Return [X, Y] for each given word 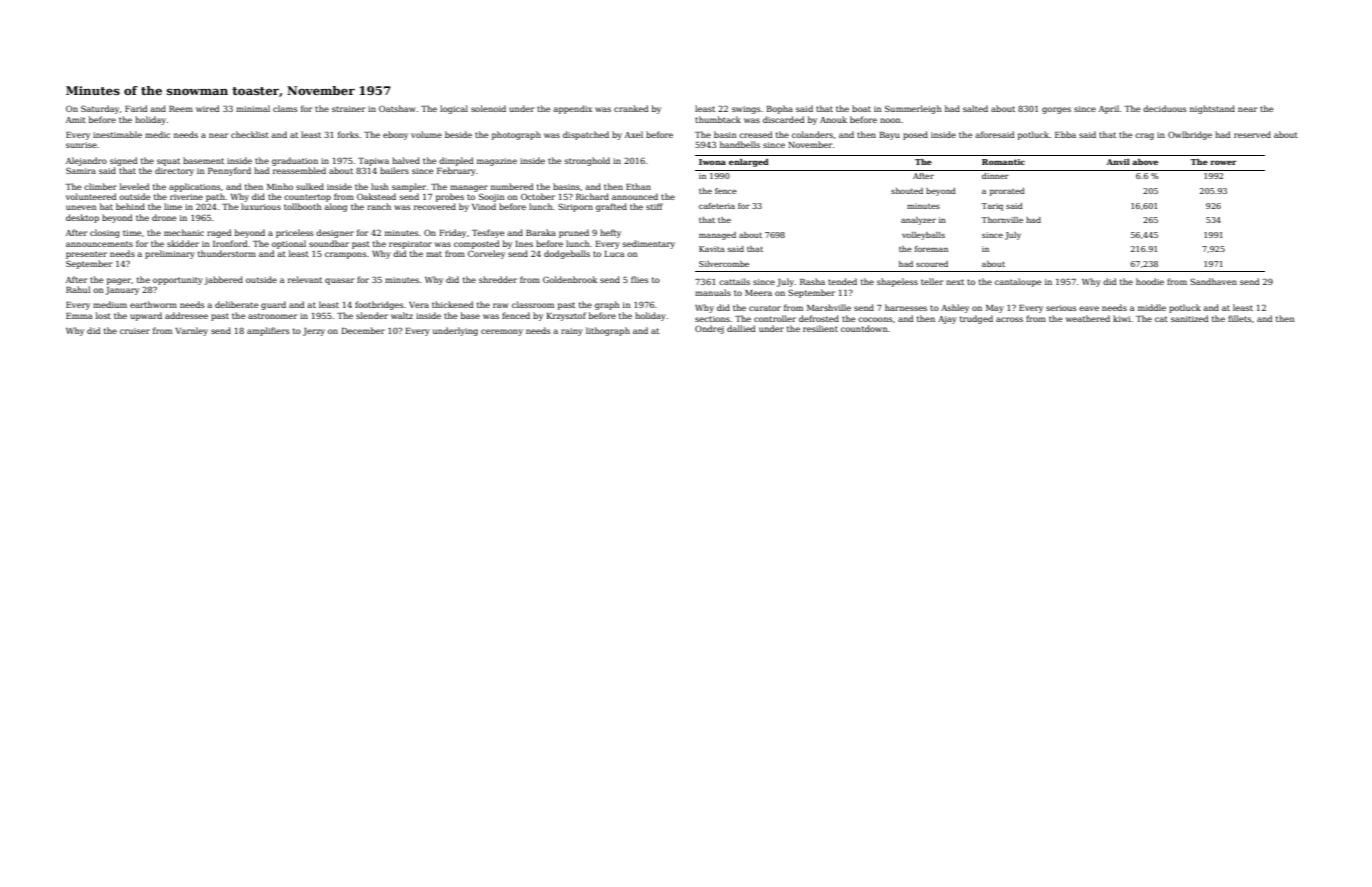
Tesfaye [488, 233]
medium [110, 304]
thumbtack [718, 119]
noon [890, 120]
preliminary [170, 254]
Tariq [992, 207]
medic [158, 134]
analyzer [918, 221]
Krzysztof [566, 316]
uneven [81, 207]
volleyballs [923, 236]
